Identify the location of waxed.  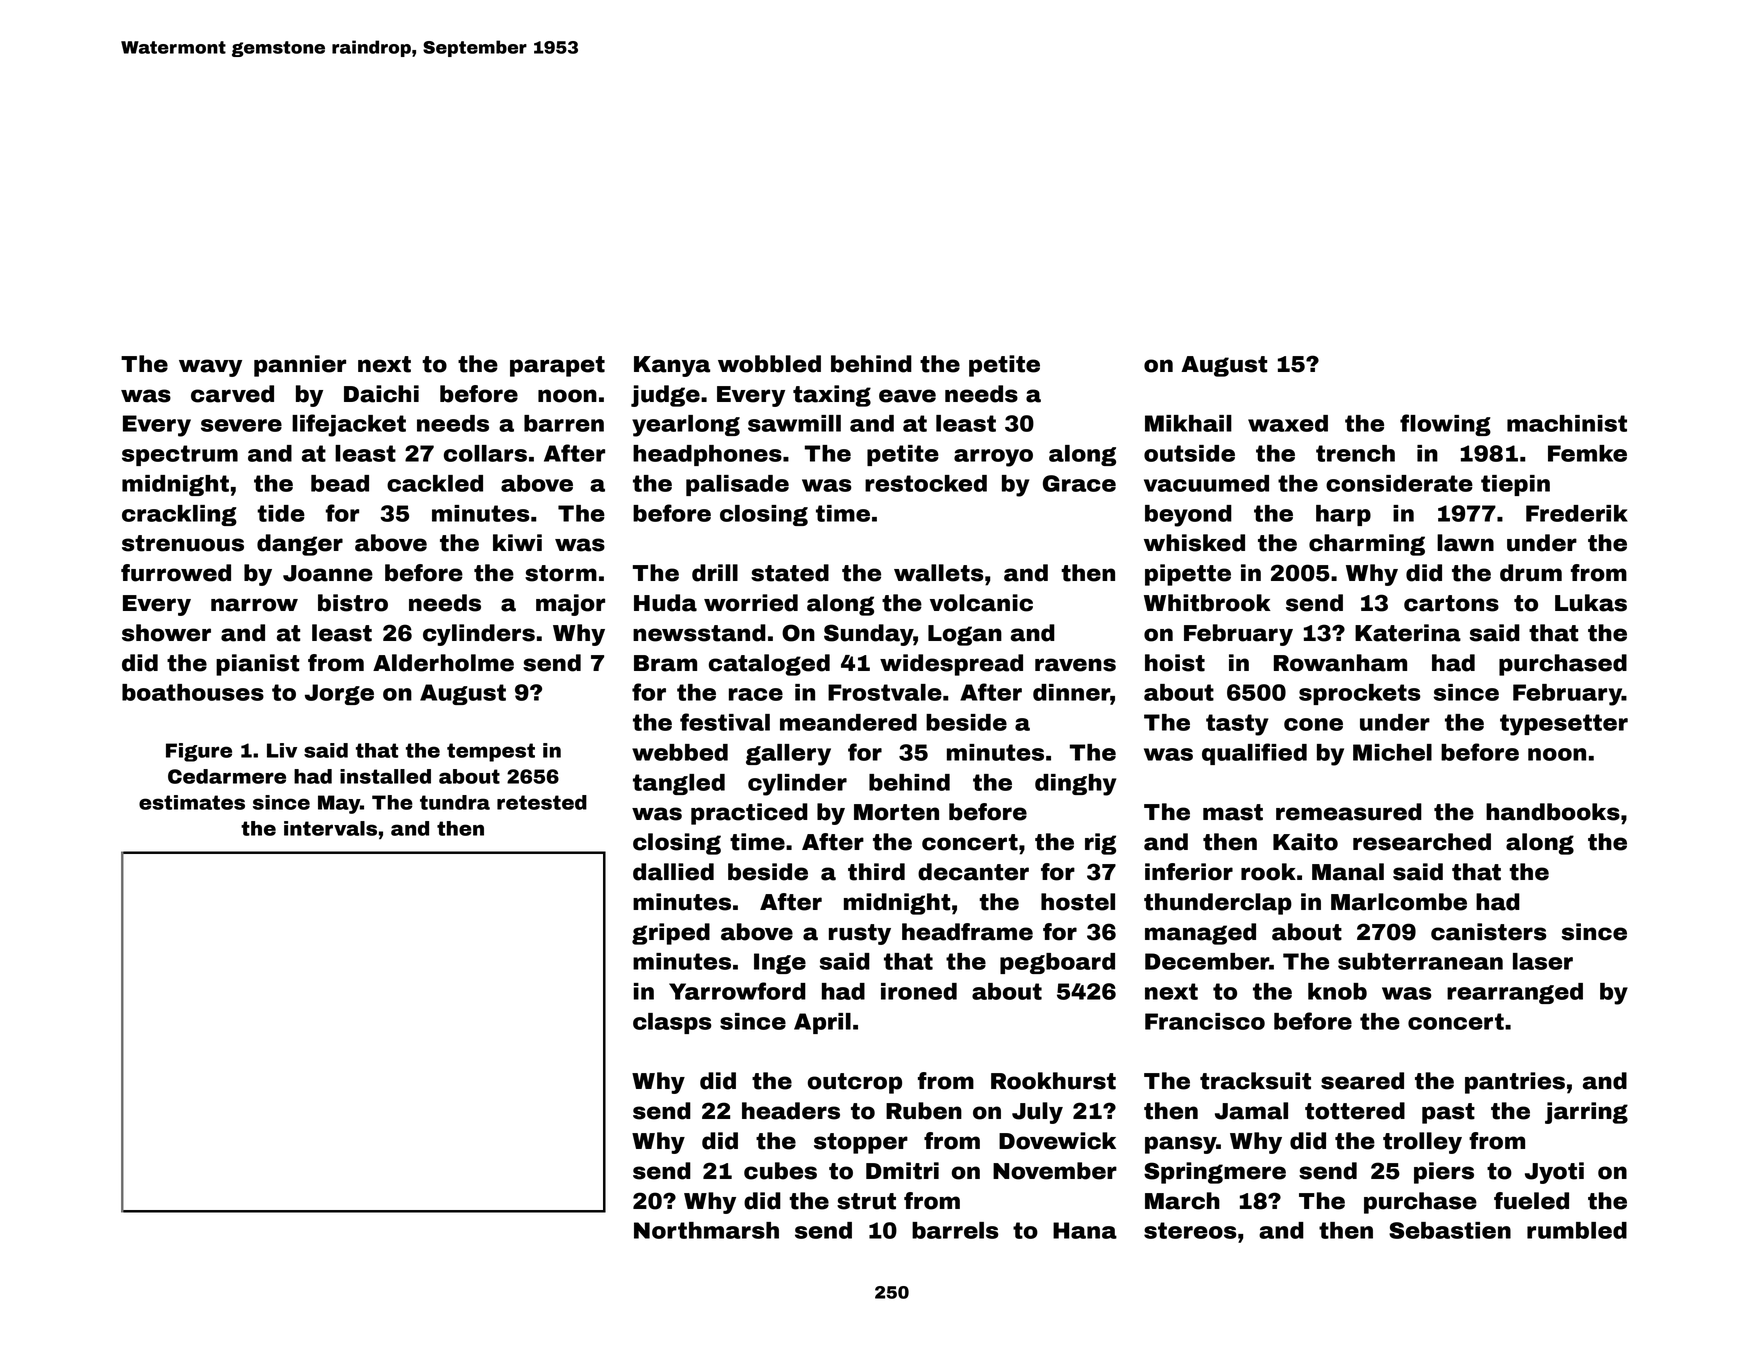
(1288, 423).
